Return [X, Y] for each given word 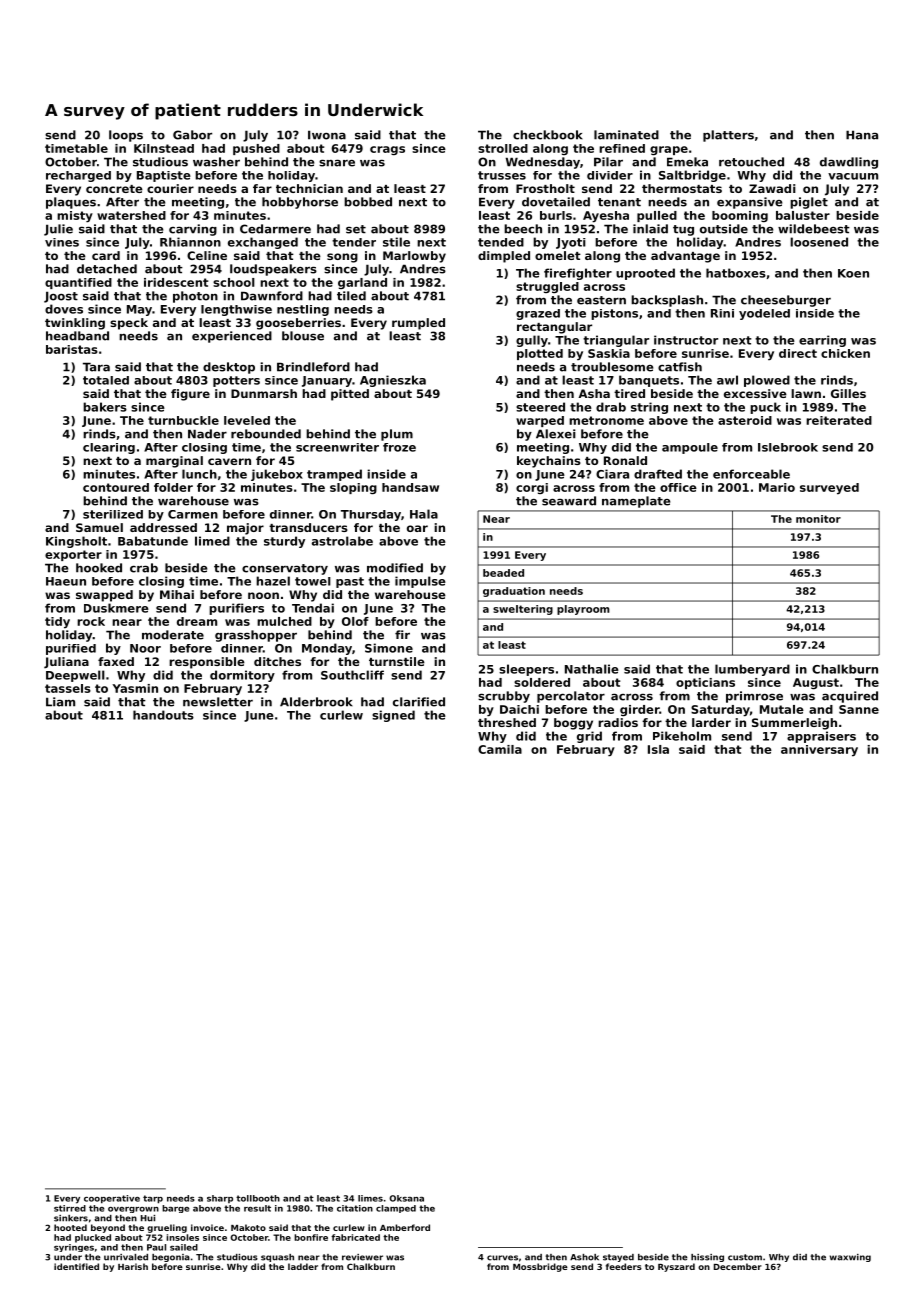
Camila [500, 749]
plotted [540, 354]
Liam [60, 702]
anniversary [819, 751]
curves [502, 1258]
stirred [70, 1208]
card [106, 255]
